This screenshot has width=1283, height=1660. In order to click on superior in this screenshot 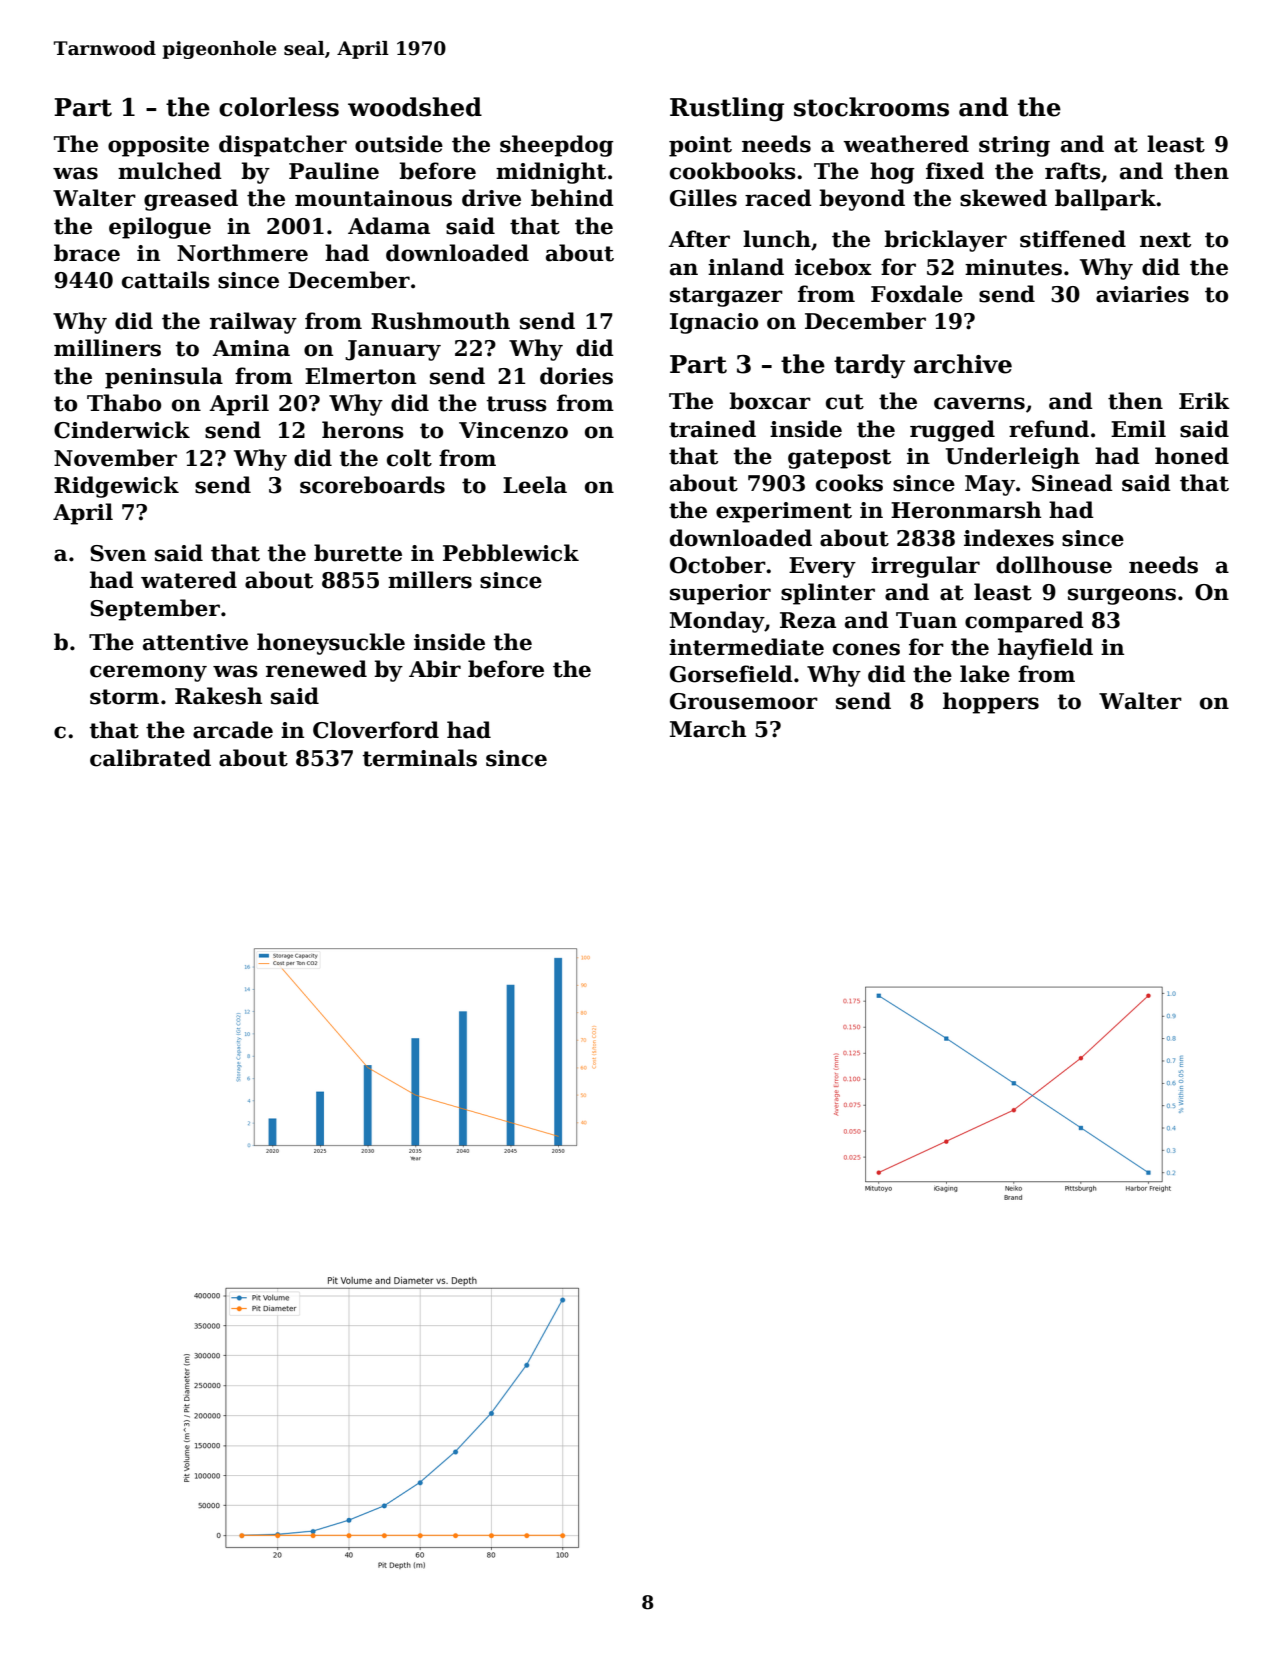, I will do `click(720, 594)`.
